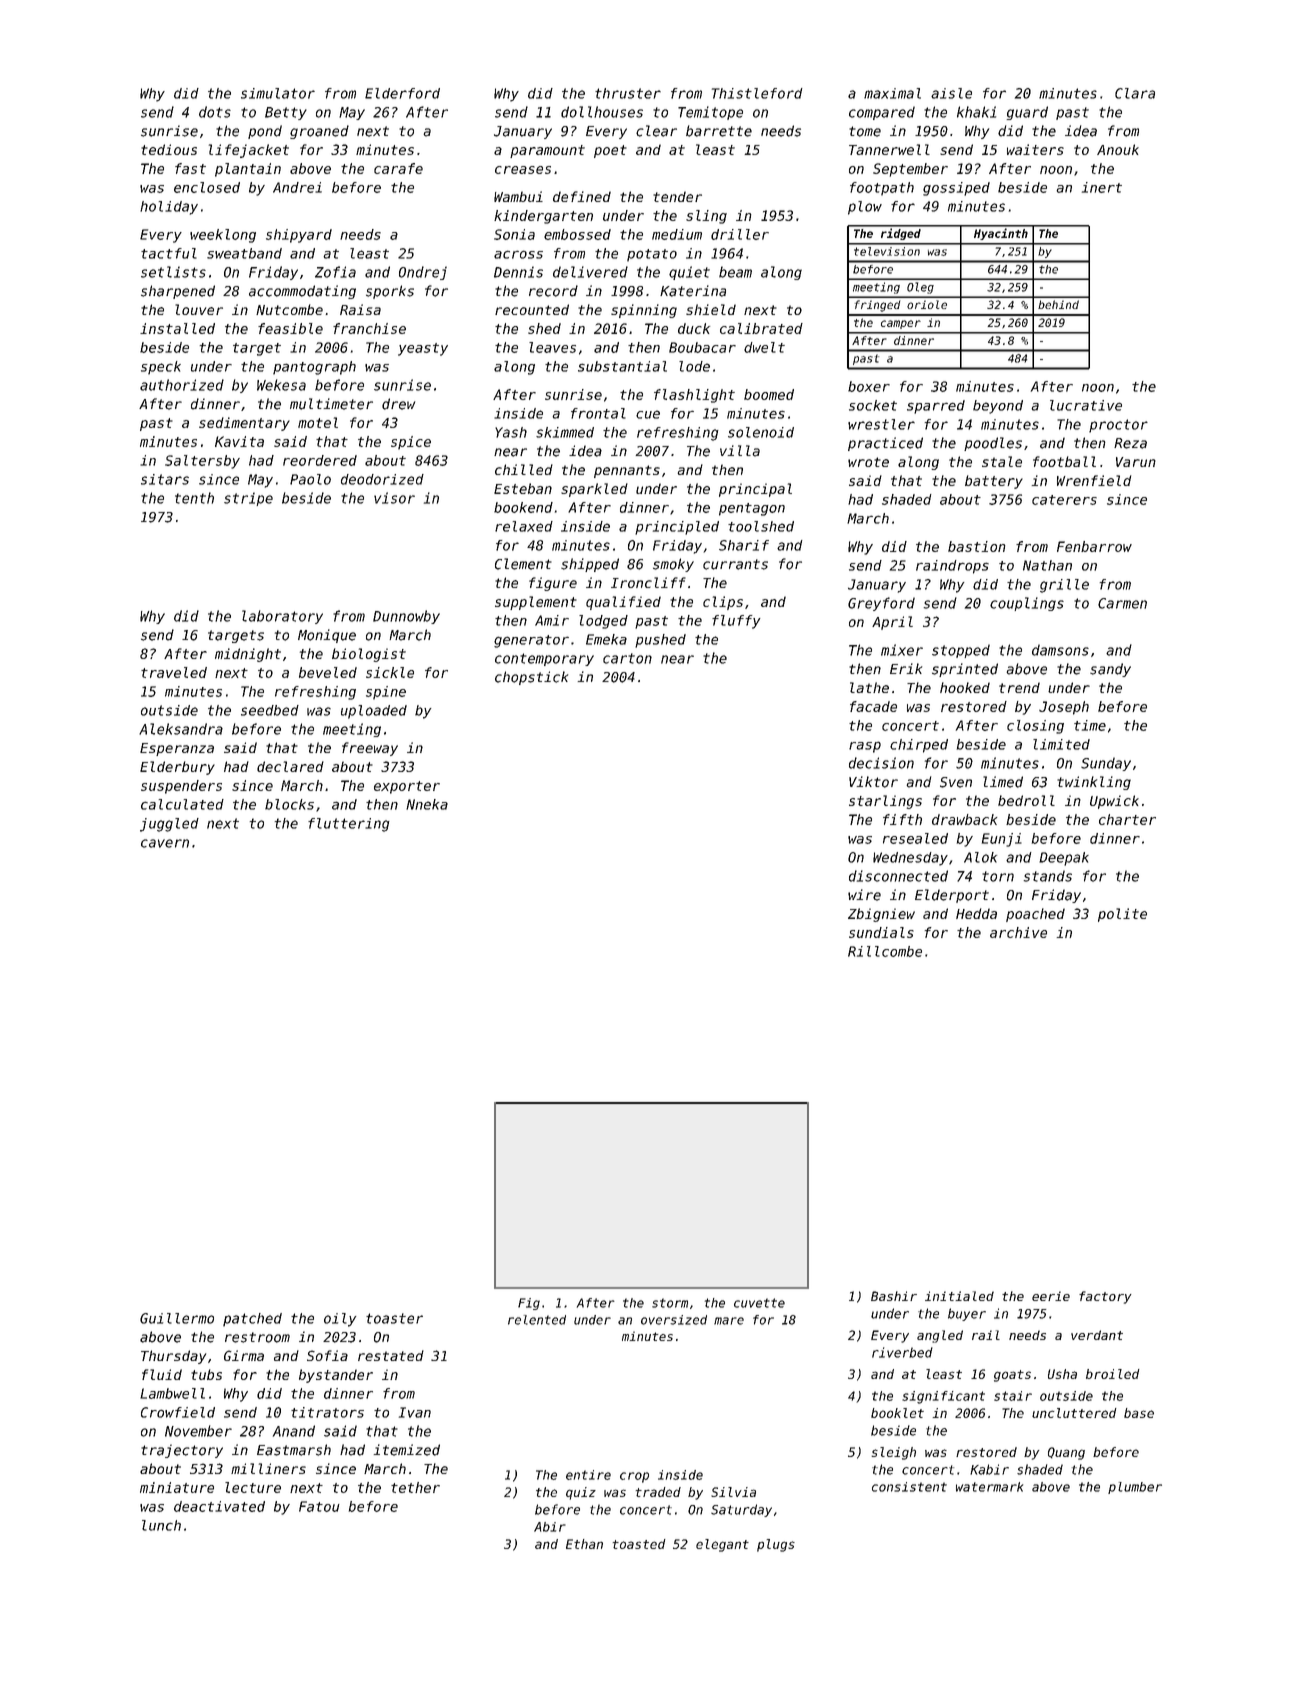  Describe the element at coordinates (161, 1525) in the screenshot. I see `lunch` at that location.
